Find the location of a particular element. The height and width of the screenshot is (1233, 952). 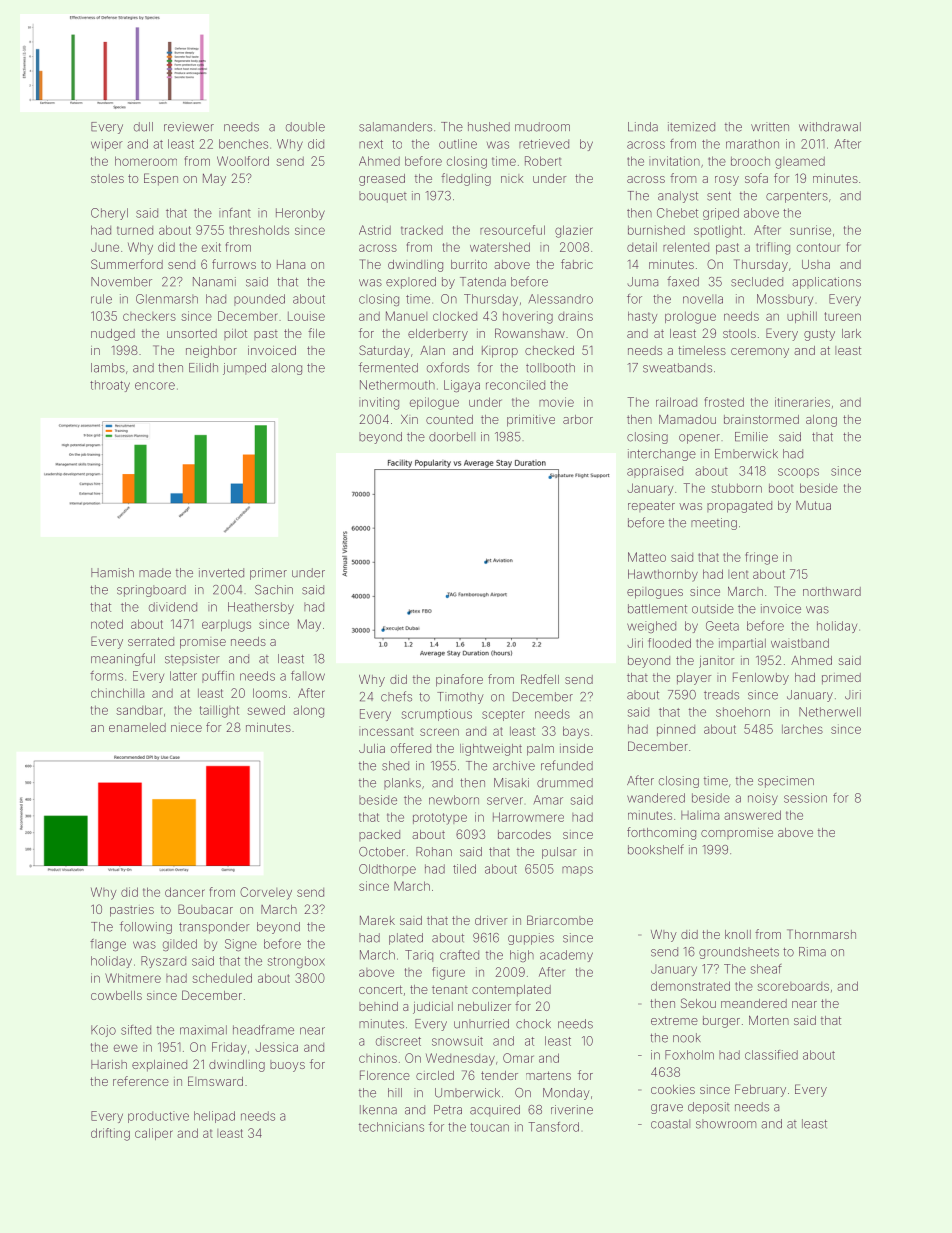

Manuel is located at coordinates (406, 316).
